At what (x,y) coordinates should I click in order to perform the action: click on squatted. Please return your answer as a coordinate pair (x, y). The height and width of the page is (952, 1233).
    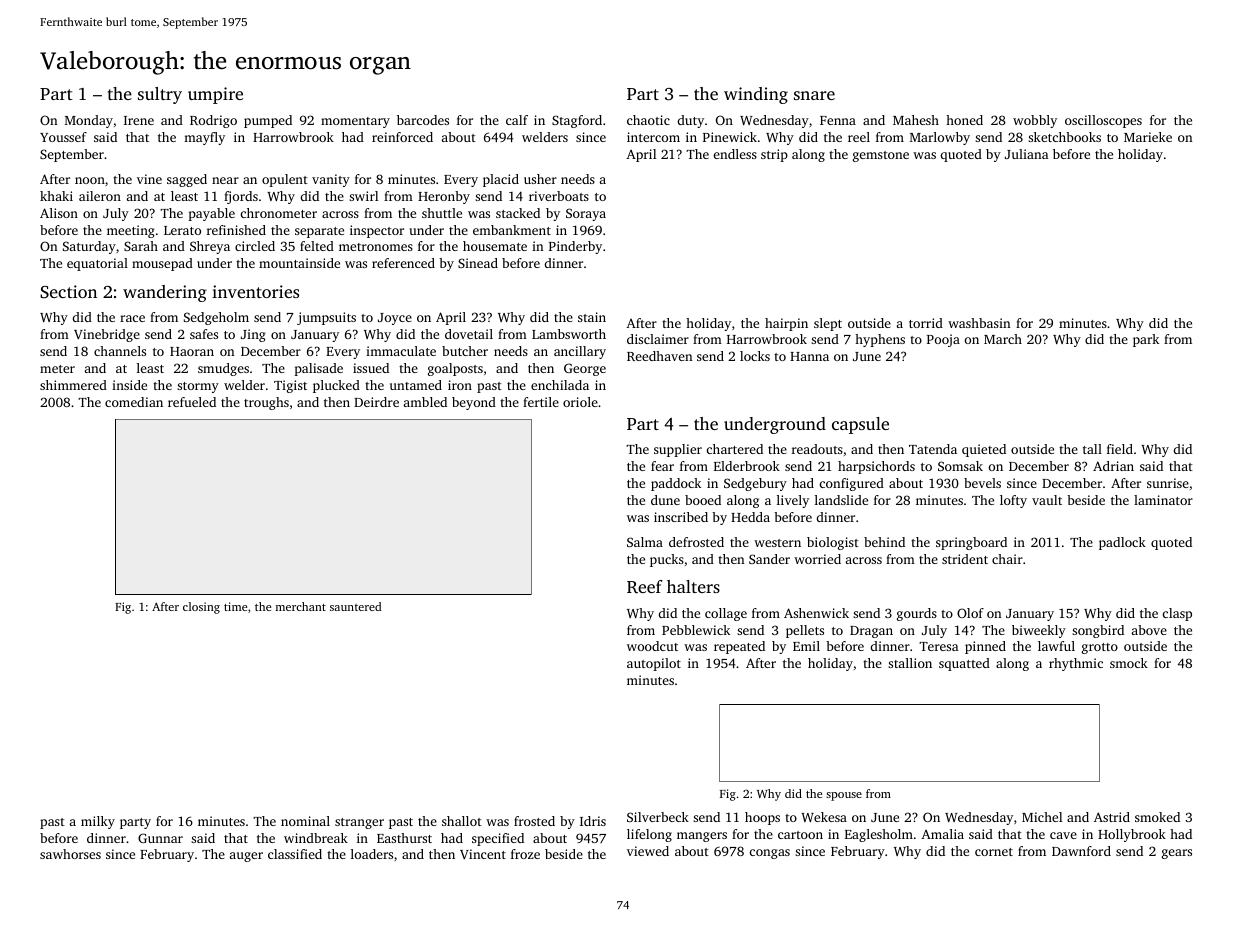
    Looking at the image, I should click on (964, 664).
